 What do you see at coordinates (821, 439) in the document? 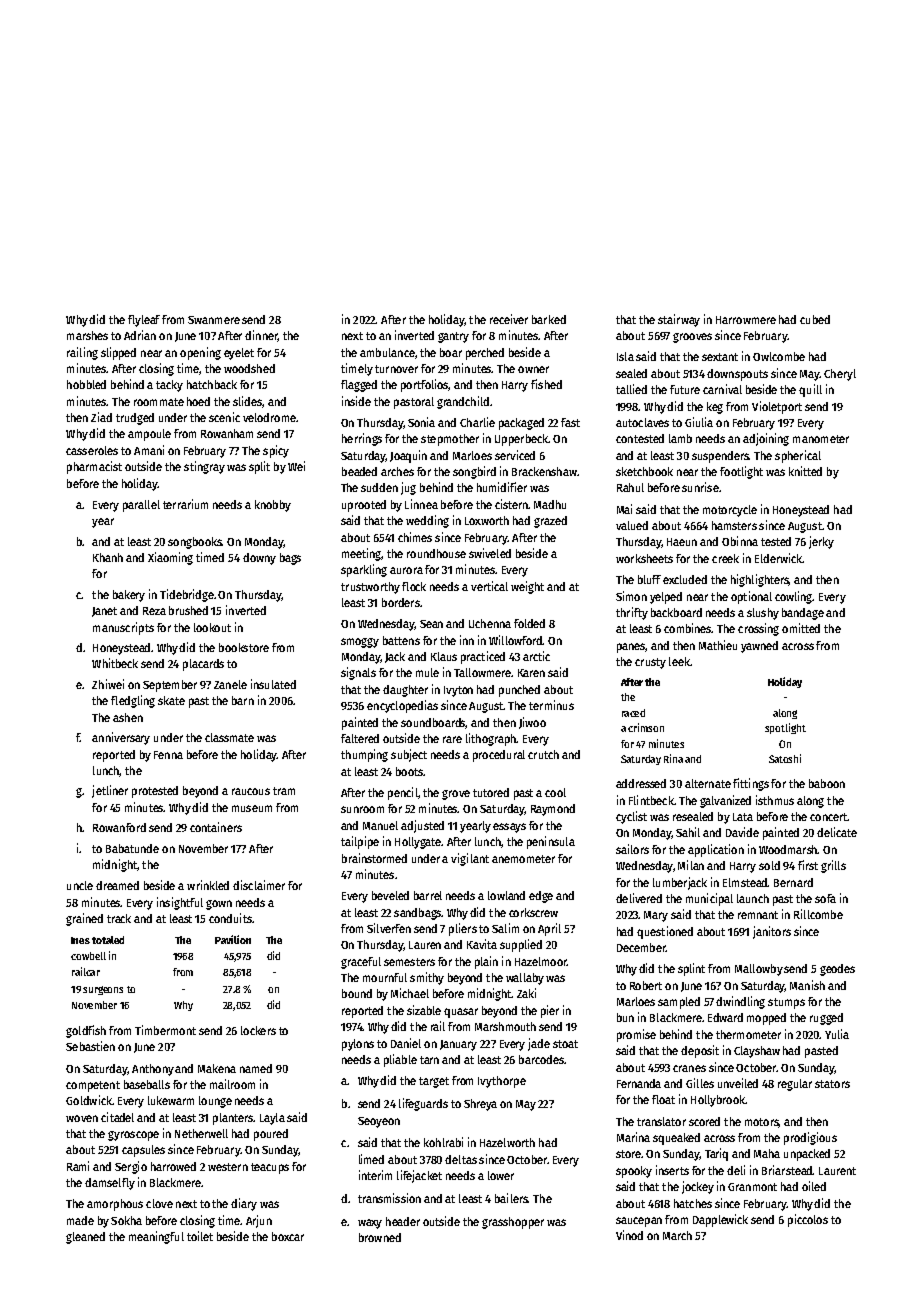
I see `manometer` at bounding box center [821, 439].
